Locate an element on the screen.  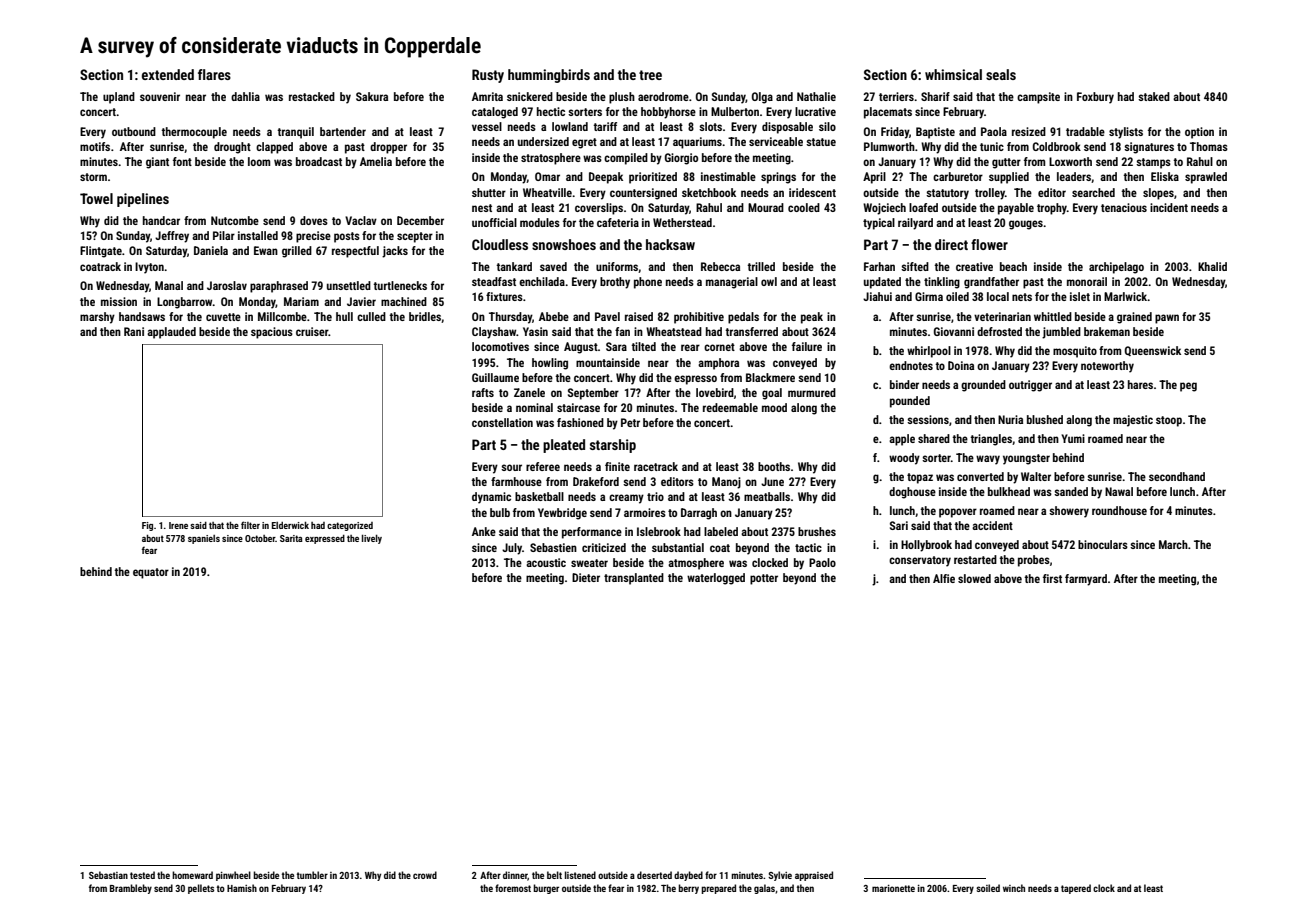
upland is located at coordinates (119, 98).
